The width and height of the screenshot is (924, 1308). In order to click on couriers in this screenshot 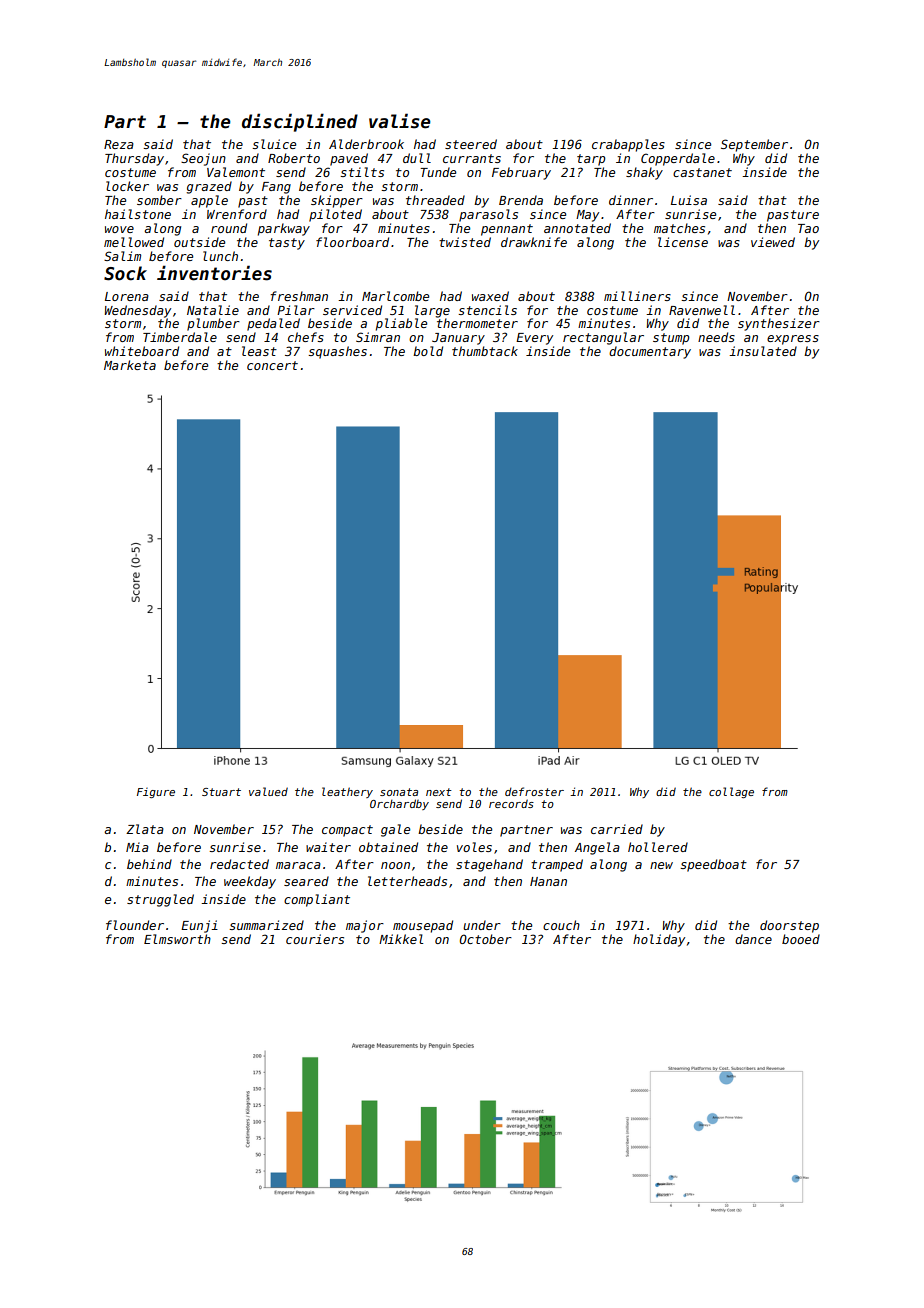, I will do `click(315, 939)`.
